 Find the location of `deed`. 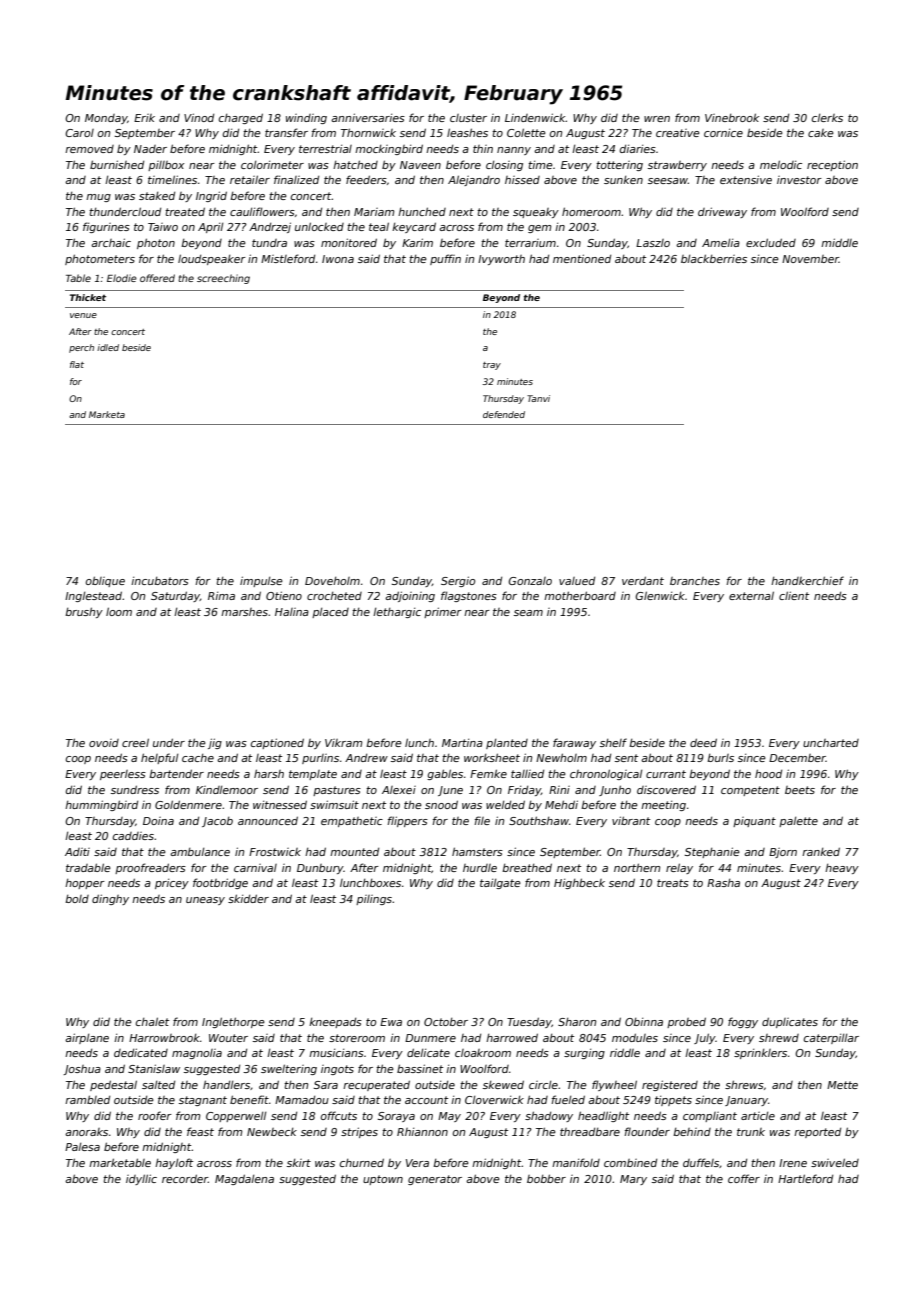

deed is located at coordinates (703, 742).
